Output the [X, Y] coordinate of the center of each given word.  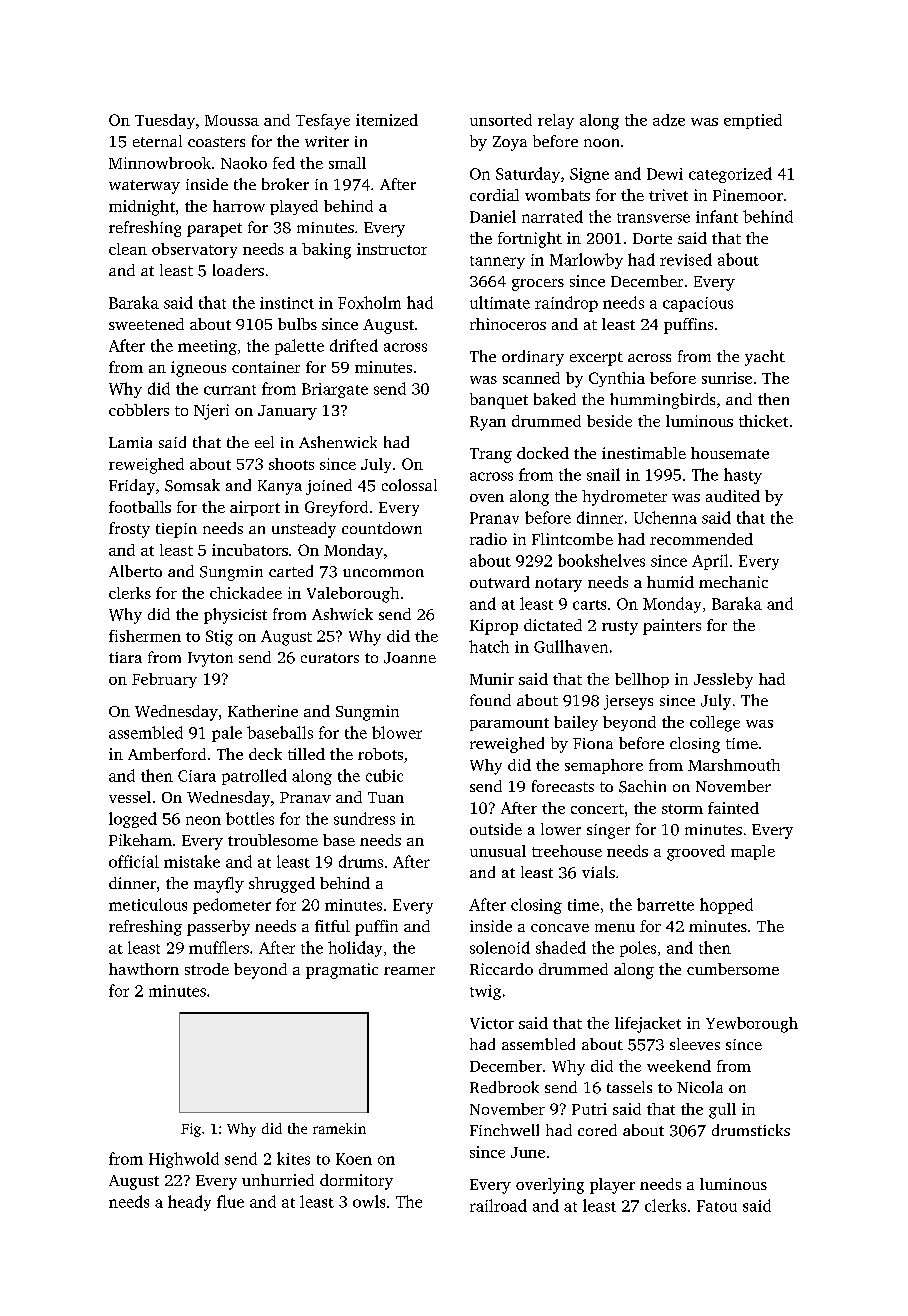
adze [669, 120]
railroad [498, 1205]
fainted [733, 808]
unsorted [501, 120]
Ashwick [342, 614]
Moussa [232, 120]
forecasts [563, 786]
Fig [191, 1130]
